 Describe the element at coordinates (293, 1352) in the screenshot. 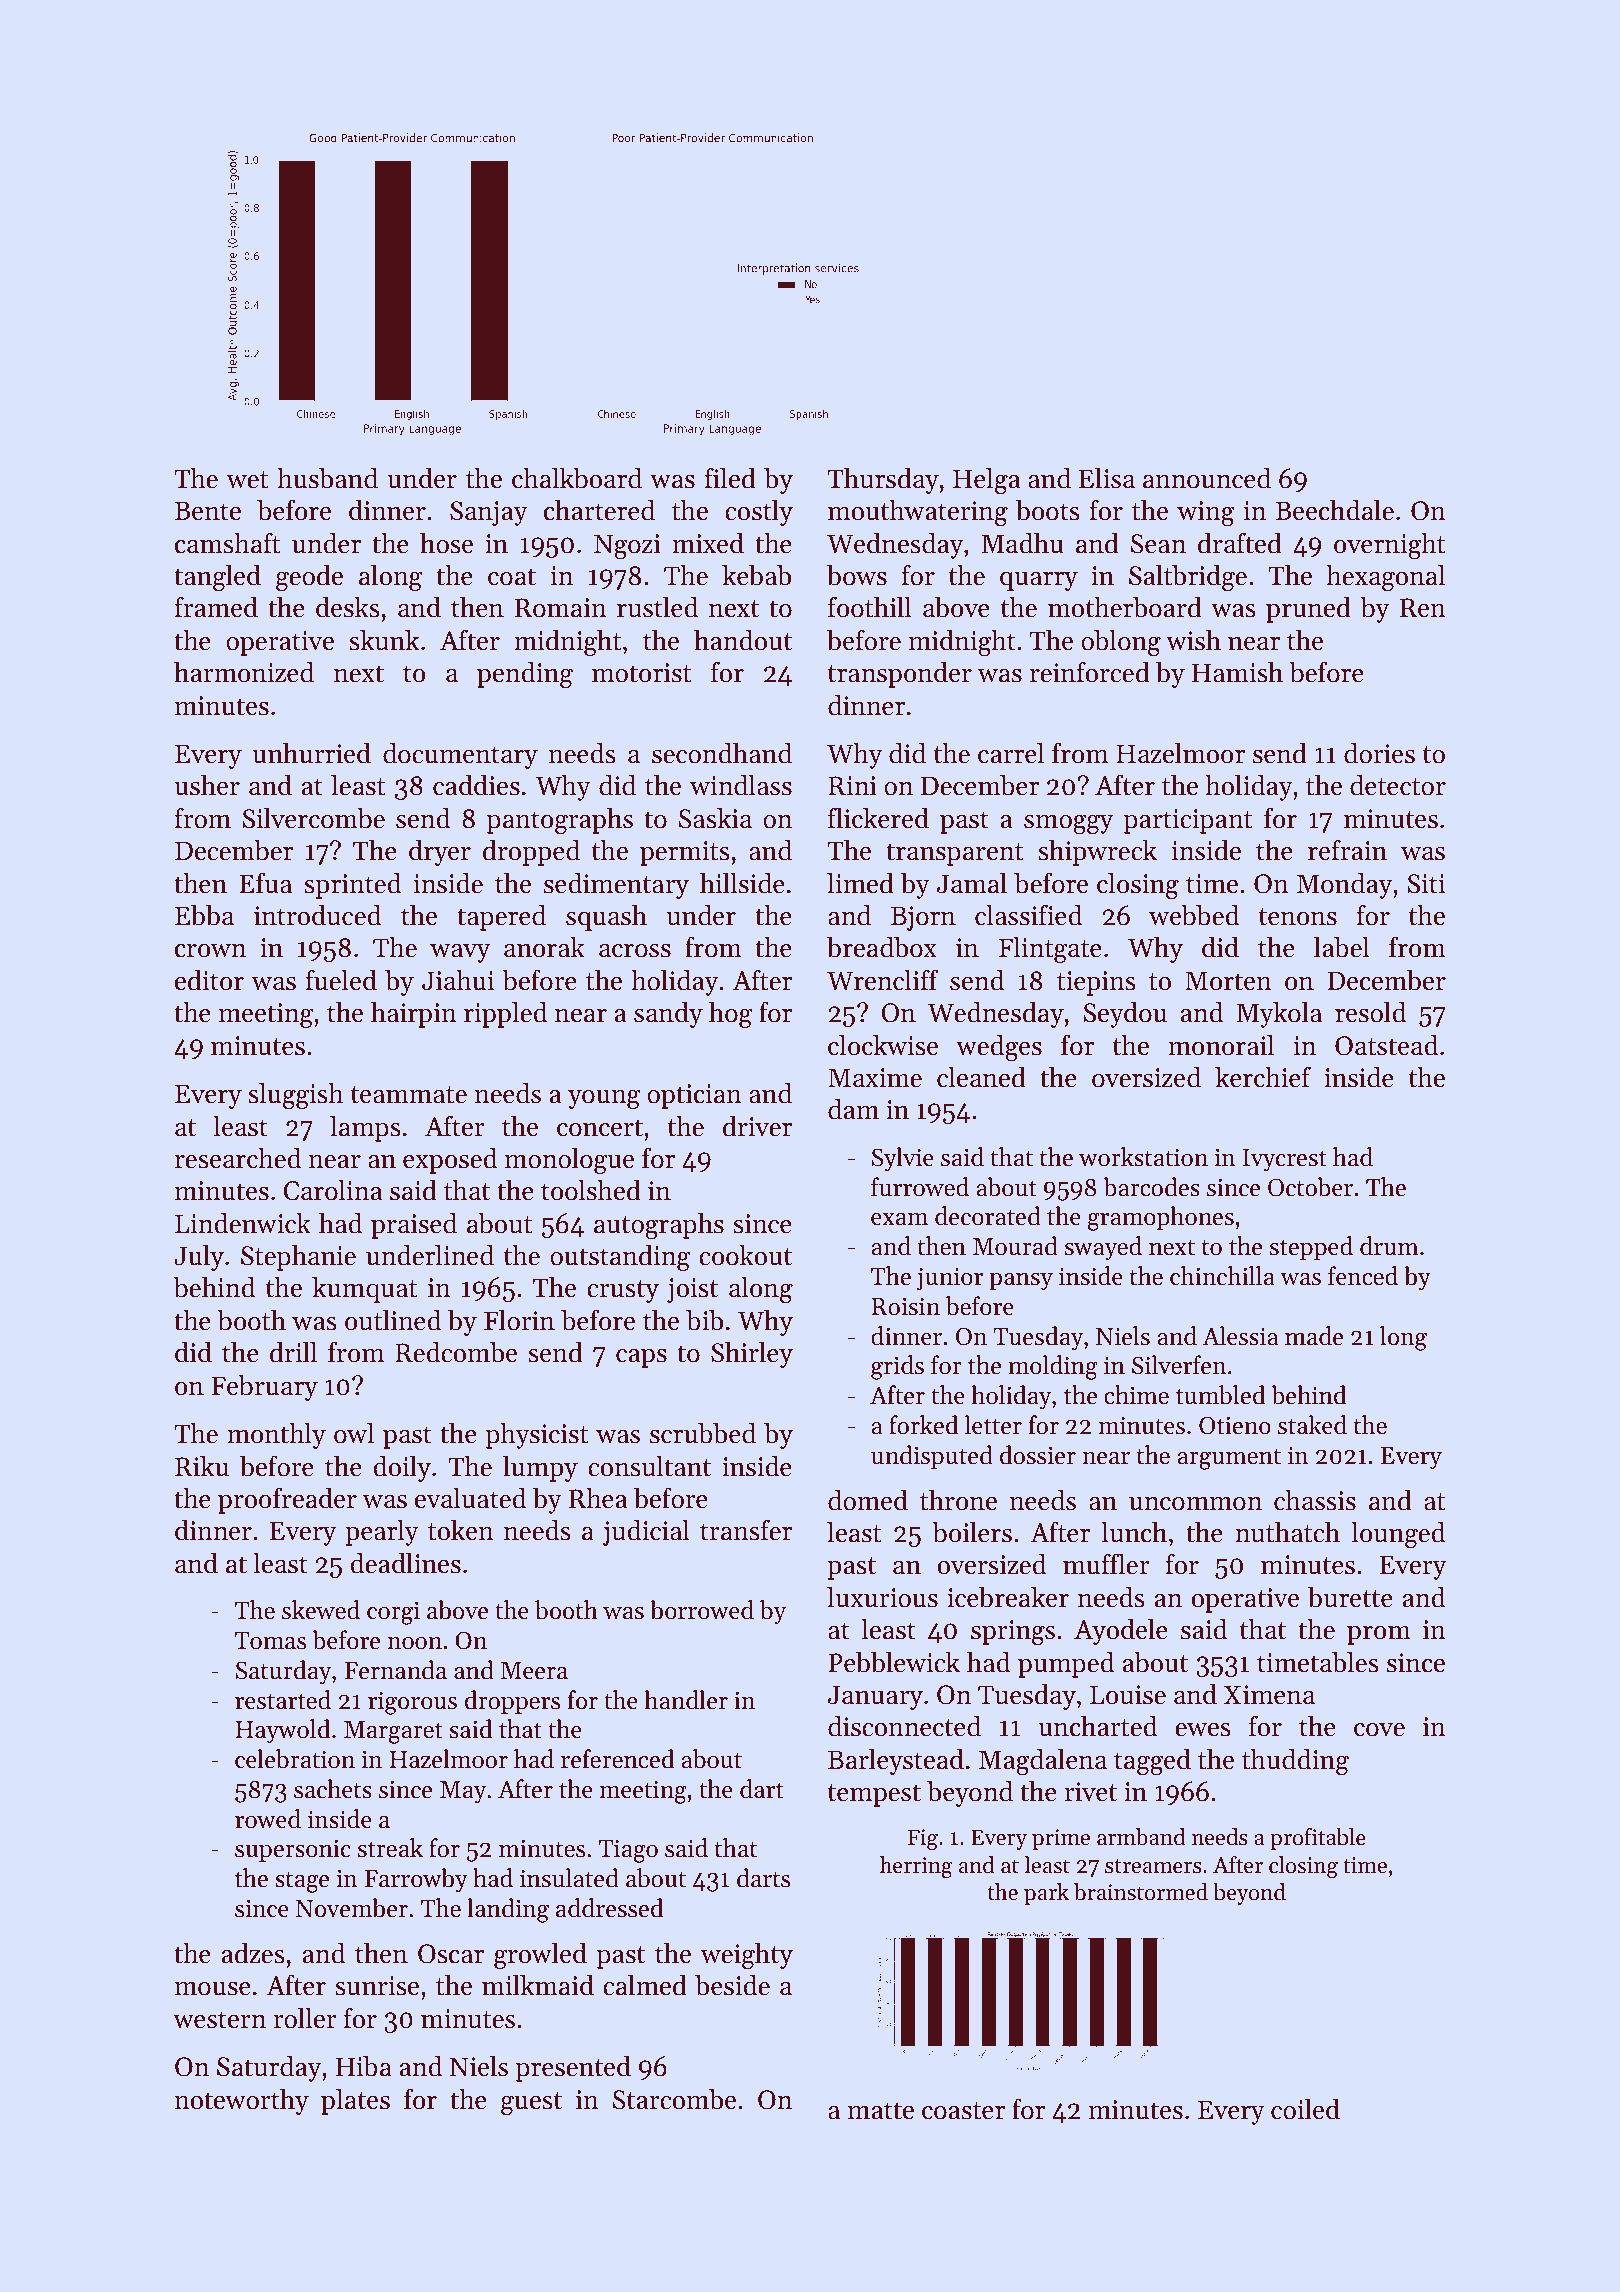

I see `drill` at that location.
